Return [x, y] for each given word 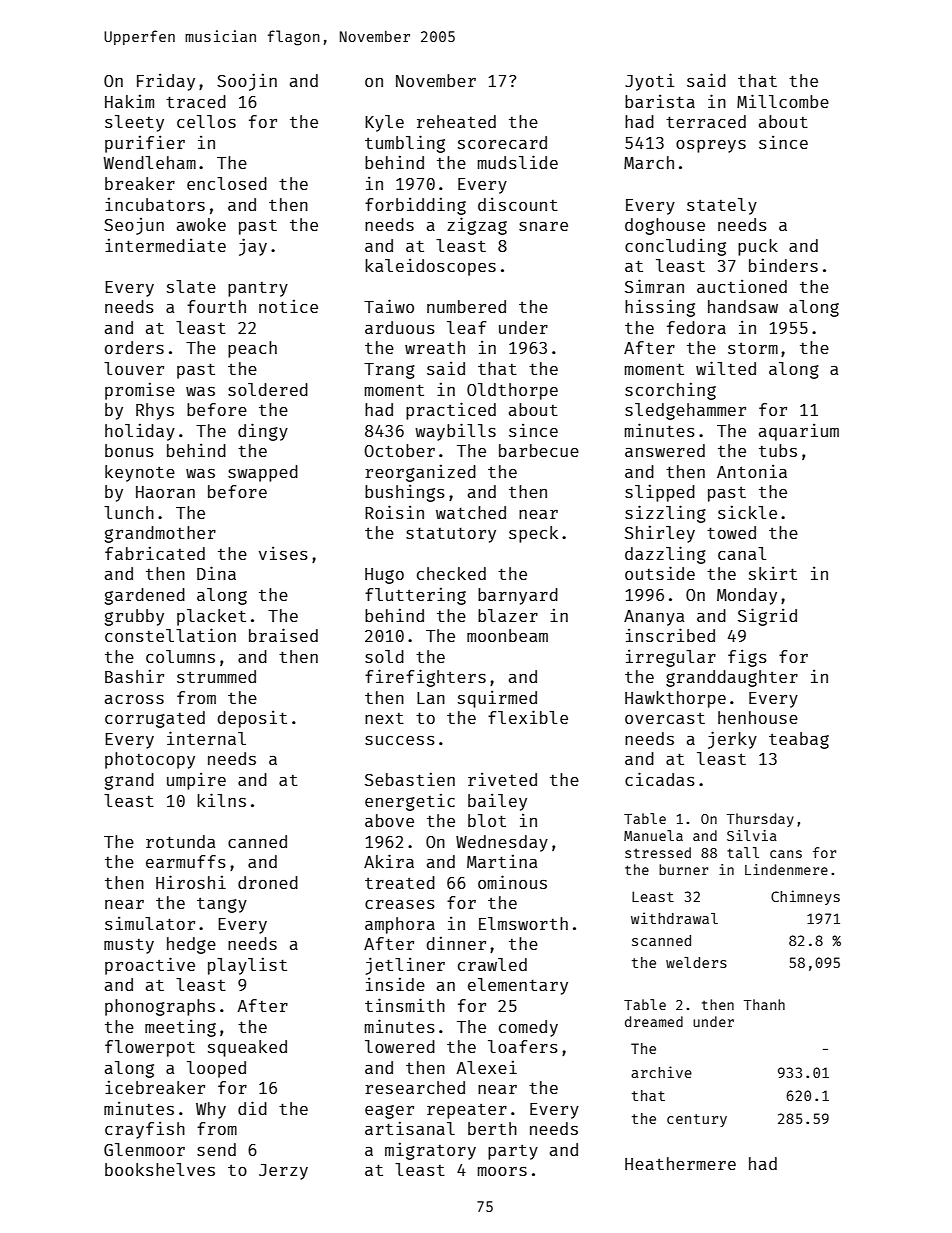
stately [722, 206]
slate [191, 286]
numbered [466, 306]
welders [696, 962]
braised [283, 635]
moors [502, 1171]
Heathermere [680, 1163]
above [389, 820]
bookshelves [160, 1169]
